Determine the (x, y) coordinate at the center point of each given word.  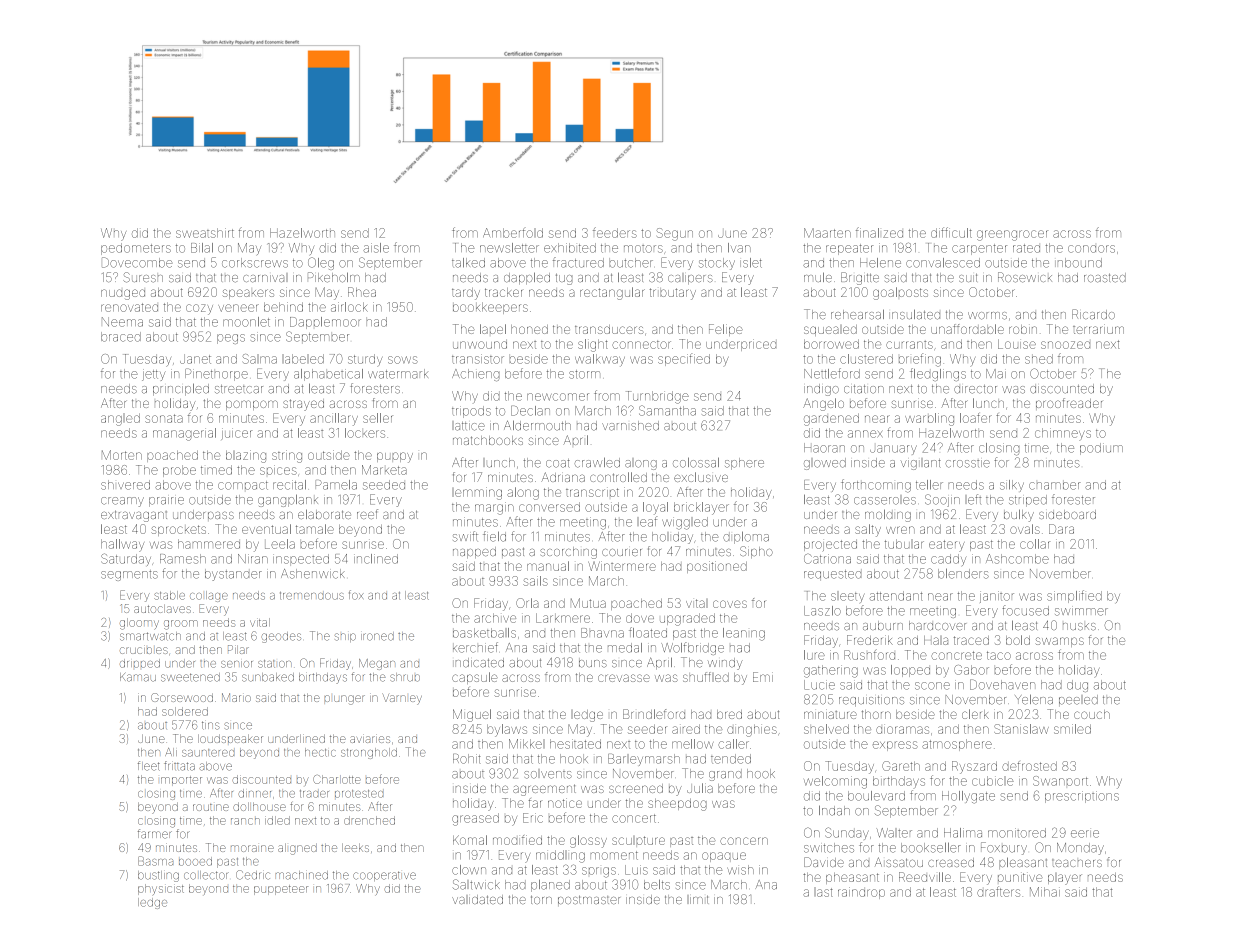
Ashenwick (313, 574)
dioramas (902, 730)
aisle (376, 248)
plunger (345, 700)
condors (1091, 249)
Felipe (726, 330)
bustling (158, 876)
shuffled (706, 677)
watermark (398, 374)
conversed (549, 507)
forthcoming (876, 486)
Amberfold (513, 233)
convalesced (943, 263)
